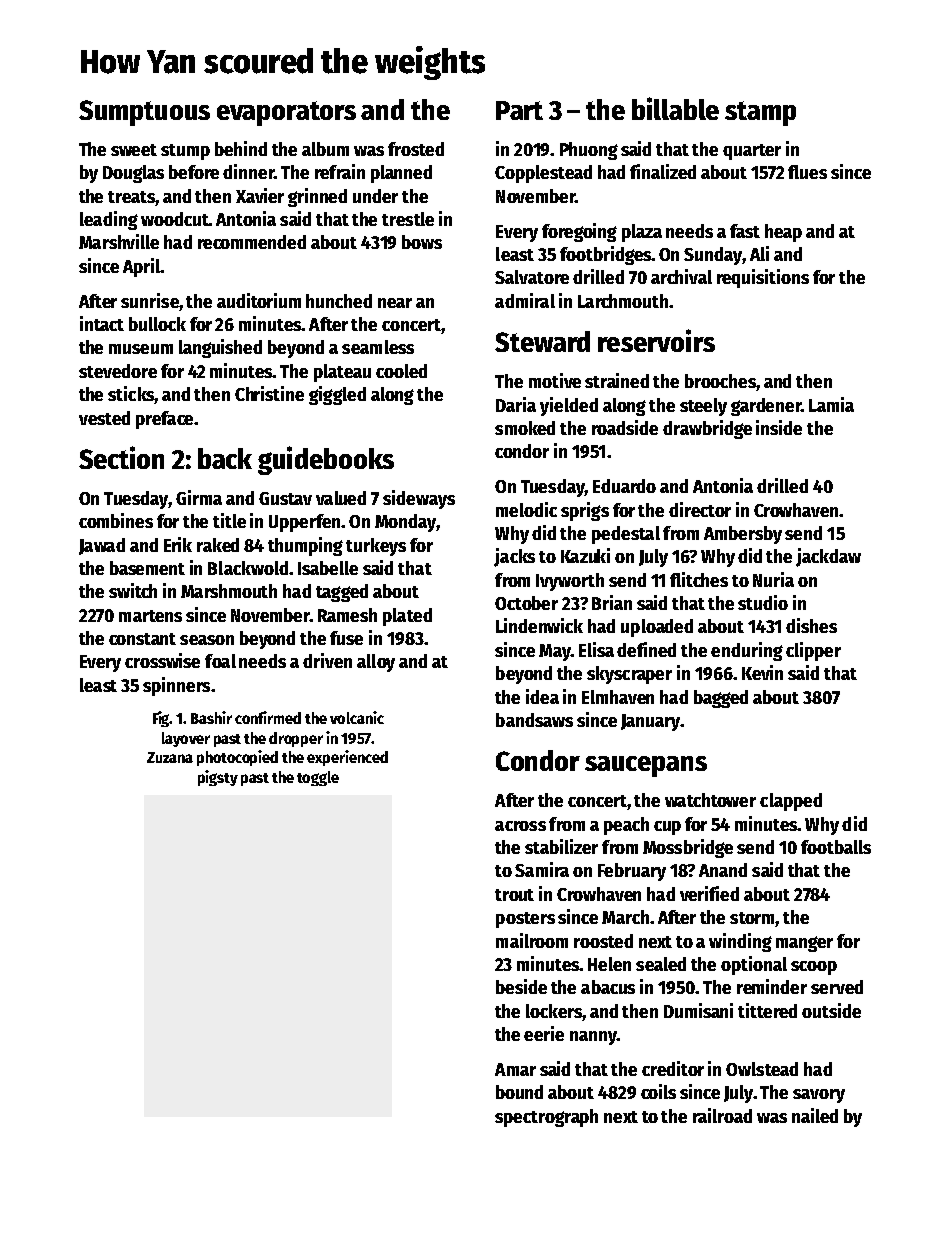 This image has width=952, height=1233. I want to click on Part, so click(519, 110).
